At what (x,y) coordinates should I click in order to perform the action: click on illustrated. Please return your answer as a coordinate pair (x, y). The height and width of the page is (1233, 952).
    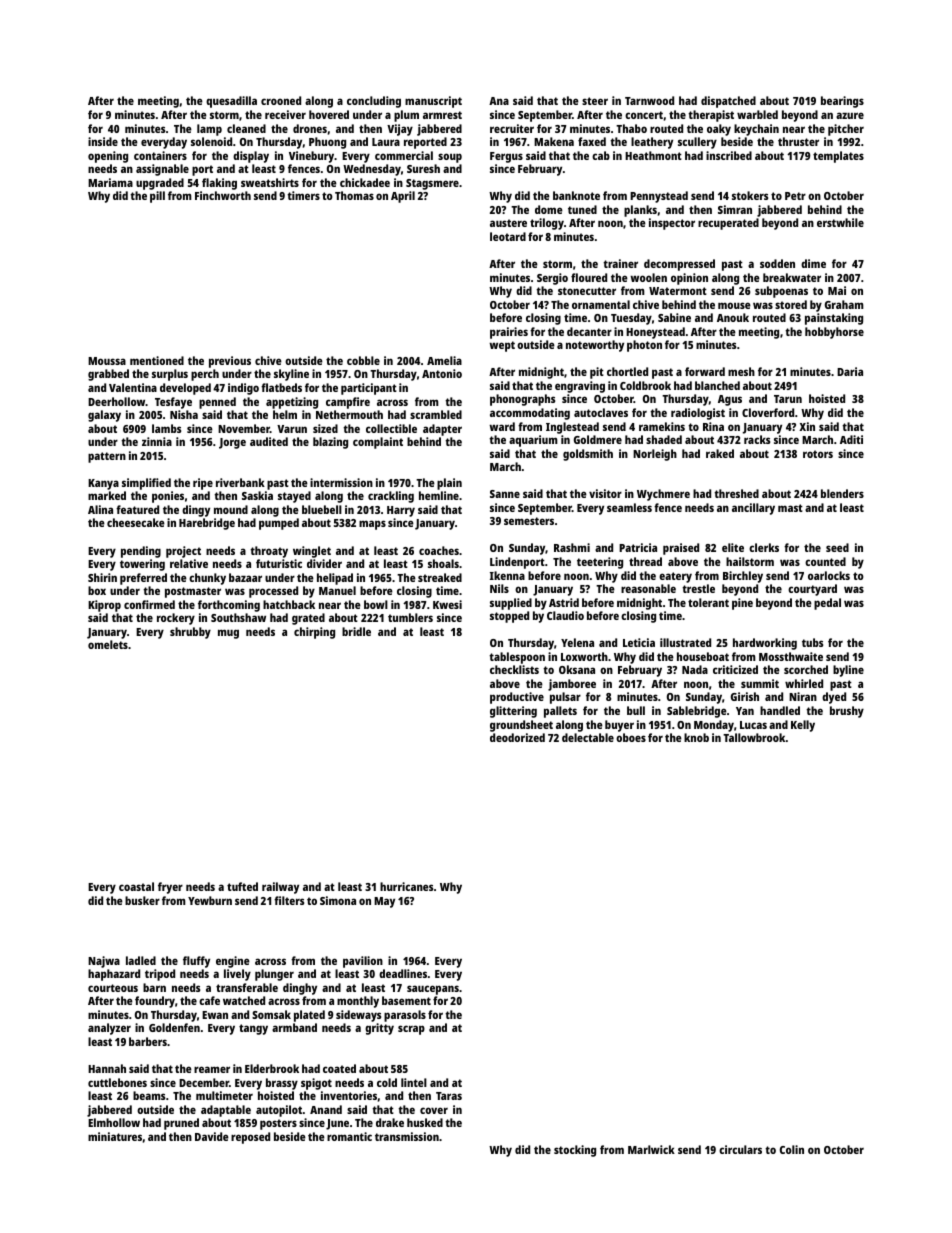
    Looking at the image, I should click on (685, 642).
